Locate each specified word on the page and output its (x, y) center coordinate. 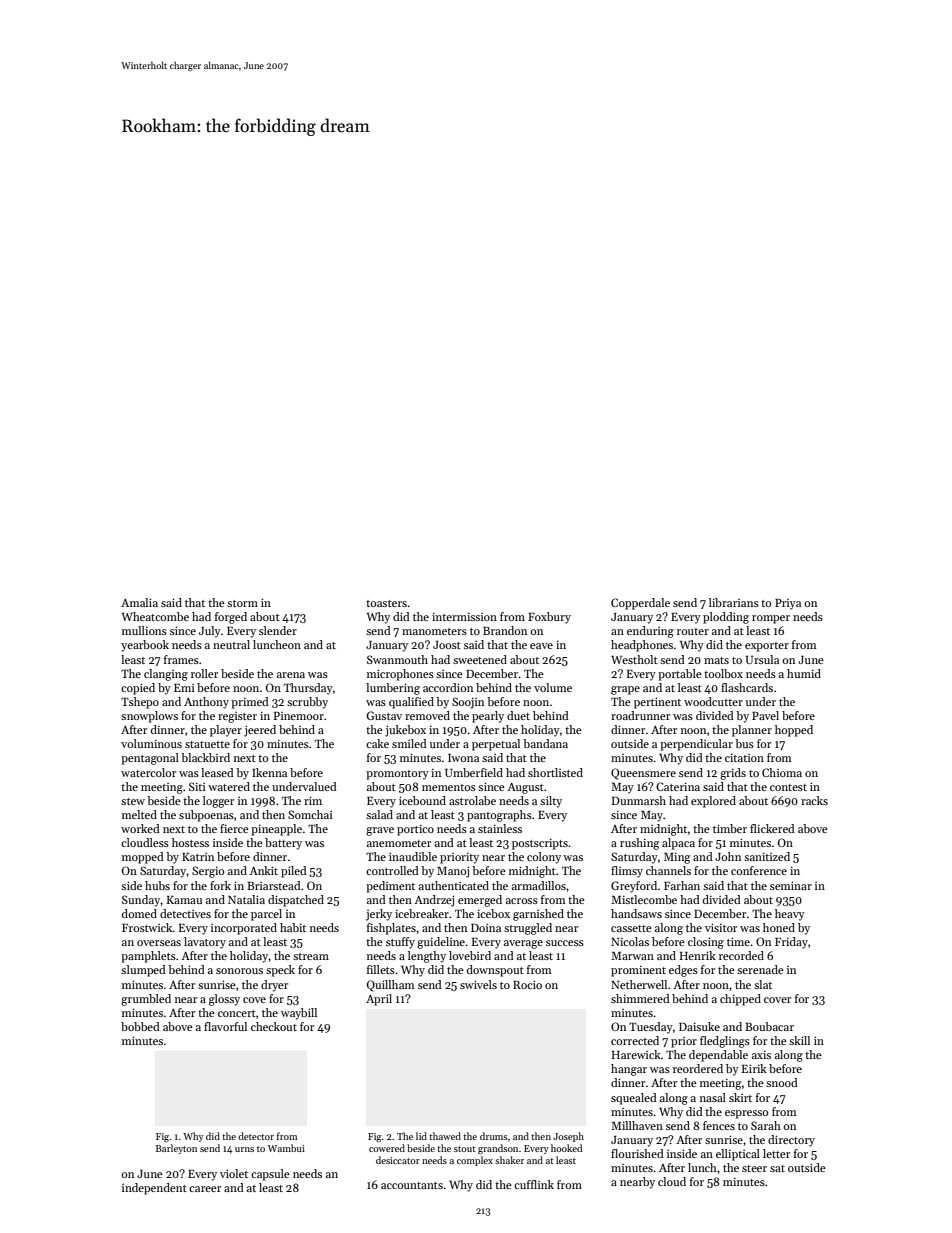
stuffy (400, 943)
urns (244, 1149)
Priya (788, 604)
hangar (629, 1070)
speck (280, 971)
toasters (386, 603)
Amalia (139, 602)
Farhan (682, 885)
